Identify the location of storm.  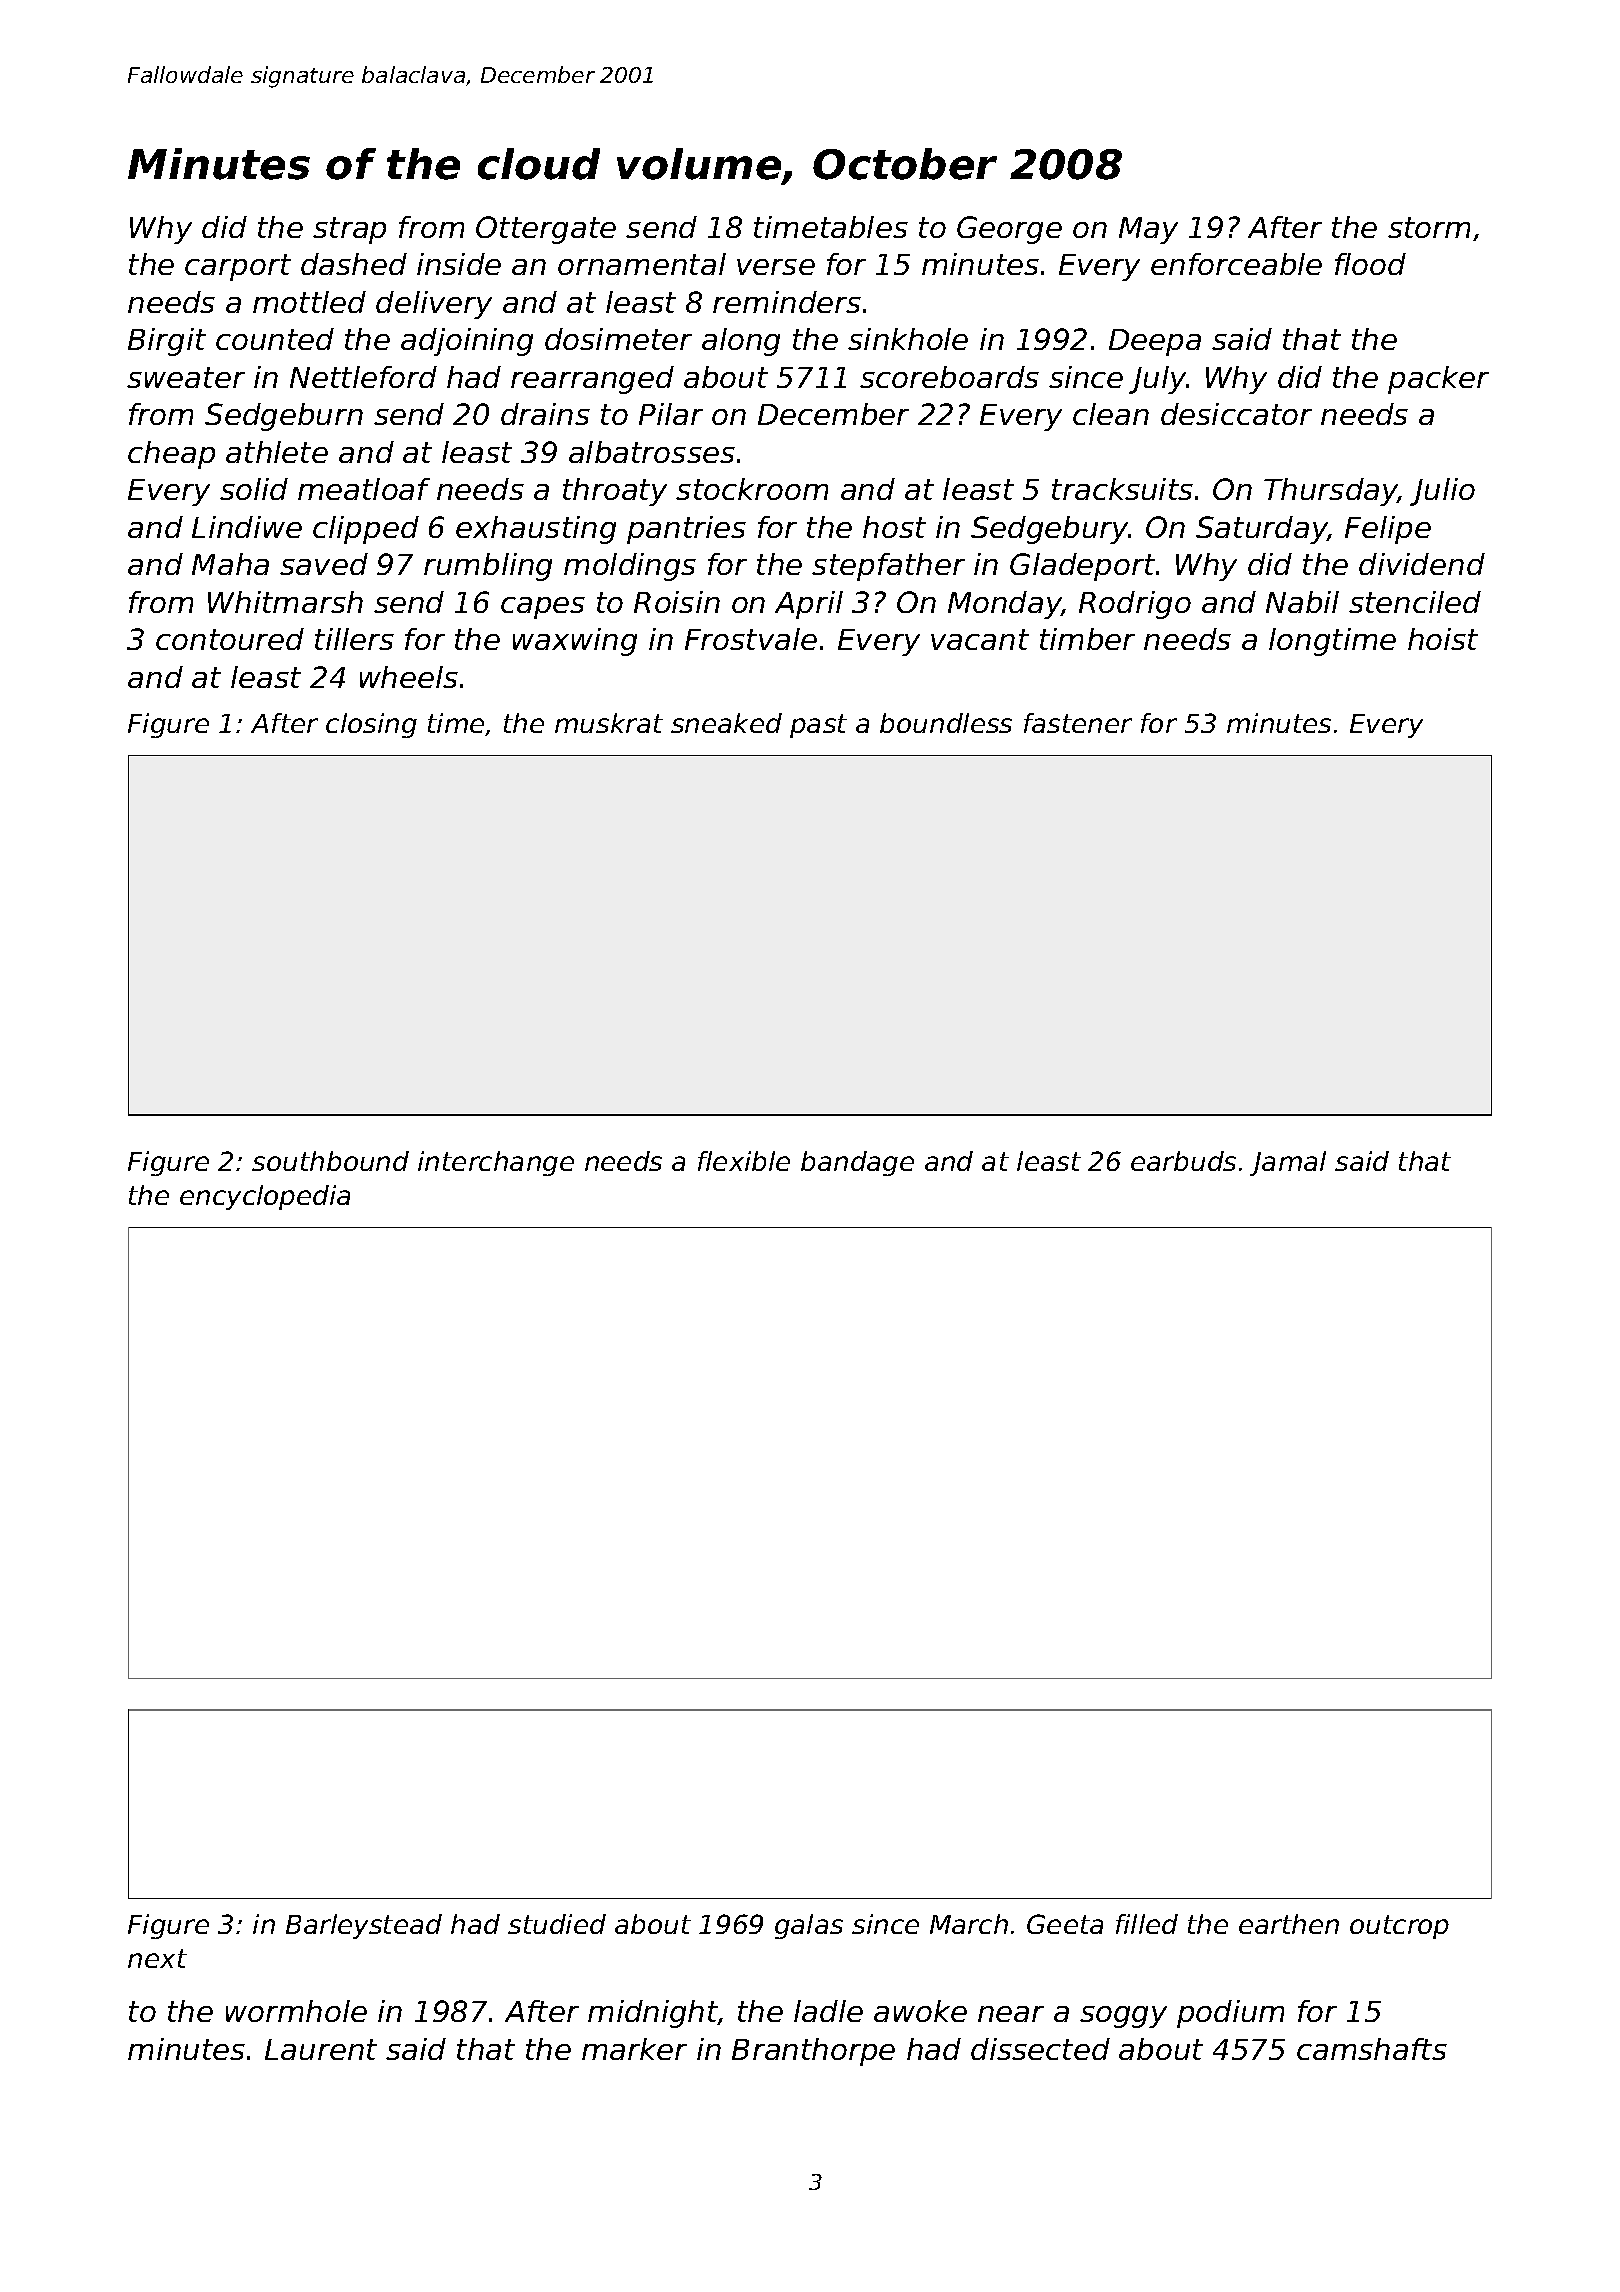
(1429, 227).
